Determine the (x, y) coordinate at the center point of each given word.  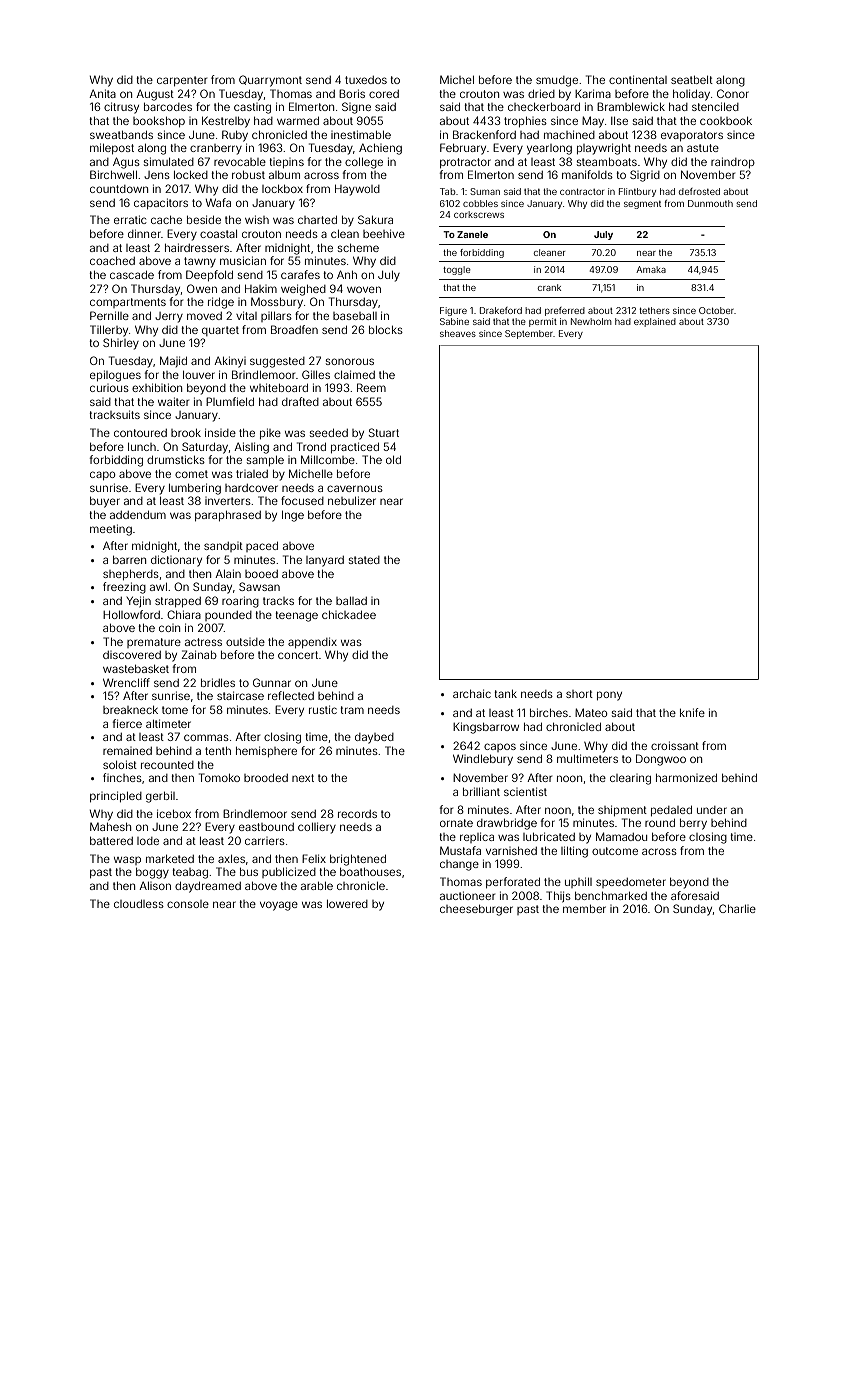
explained (655, 322)
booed (261, 574)
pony (609, 696)
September (529, 334)
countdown (119, 189)
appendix (312, 642)
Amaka (651, 269)
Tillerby (109, 331)
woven (364, 289)
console (188, 904)
